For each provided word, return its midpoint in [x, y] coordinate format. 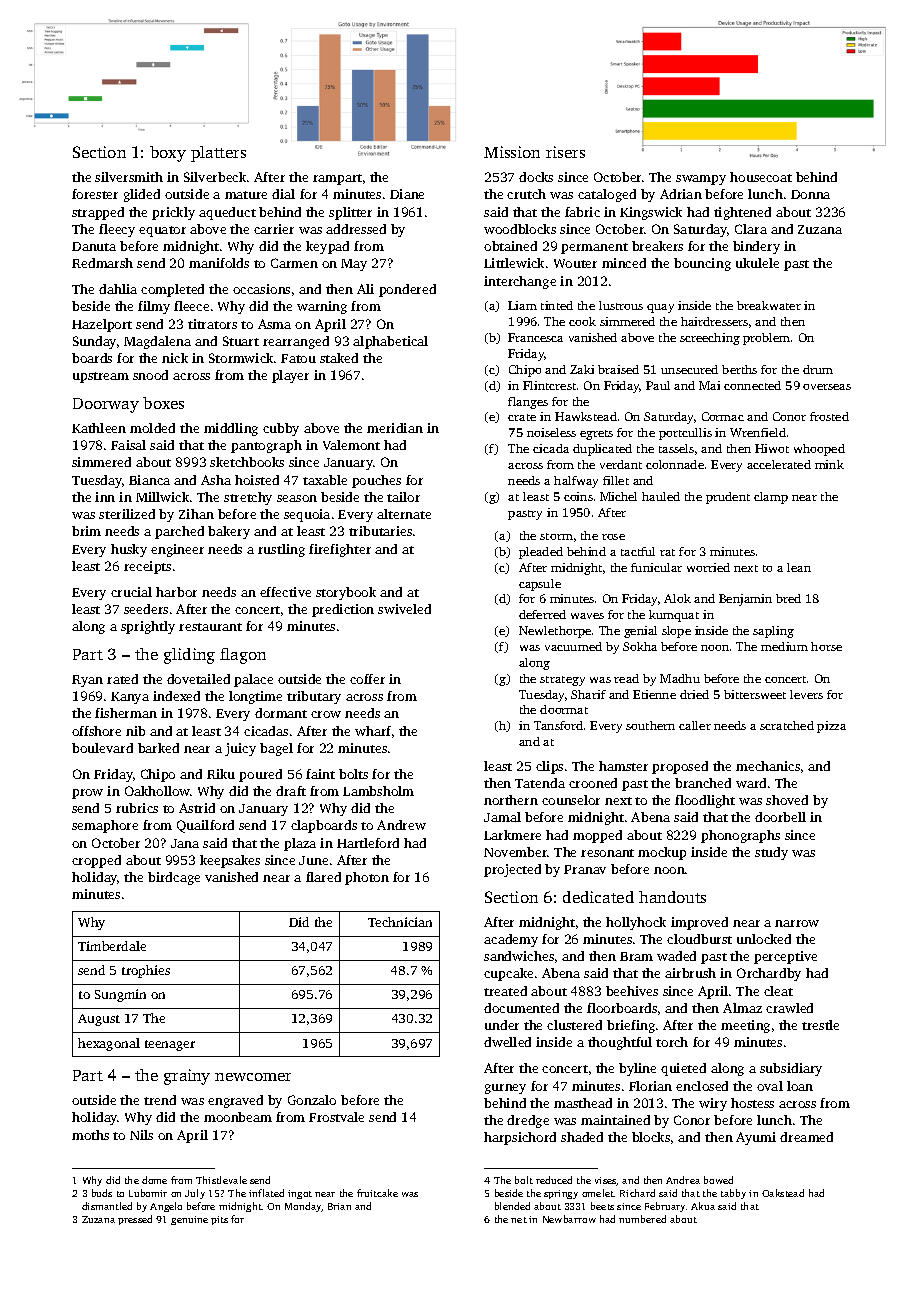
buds [102, 1193]
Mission [512, 152]
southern [650, 725]
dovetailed [198, 679]
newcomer [253, 1077]
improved [699, 923]
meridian [395, 428]
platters [218, 154]
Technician [400, 922]
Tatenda [540, 783]
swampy [701, 180]
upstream [101, 377]
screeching [710, 339]
